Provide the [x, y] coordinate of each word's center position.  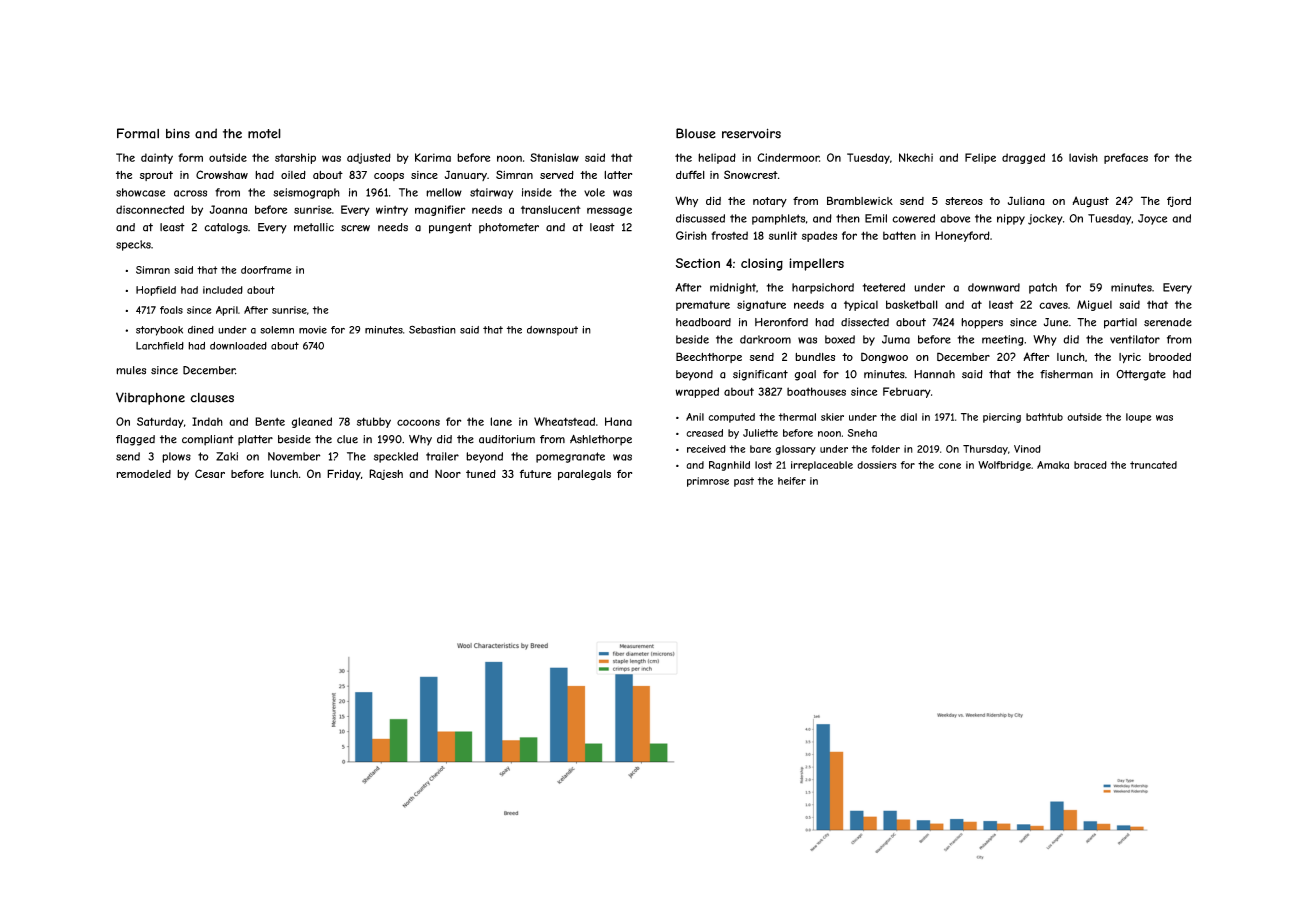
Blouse [696, 133]
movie [313, 330]
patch [1043, 288]
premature [703, 306]
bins [178, 134]
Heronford [781, 322]
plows [176, 457]
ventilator [1135, 339]
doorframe [266, 270]
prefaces [1126, 158]
